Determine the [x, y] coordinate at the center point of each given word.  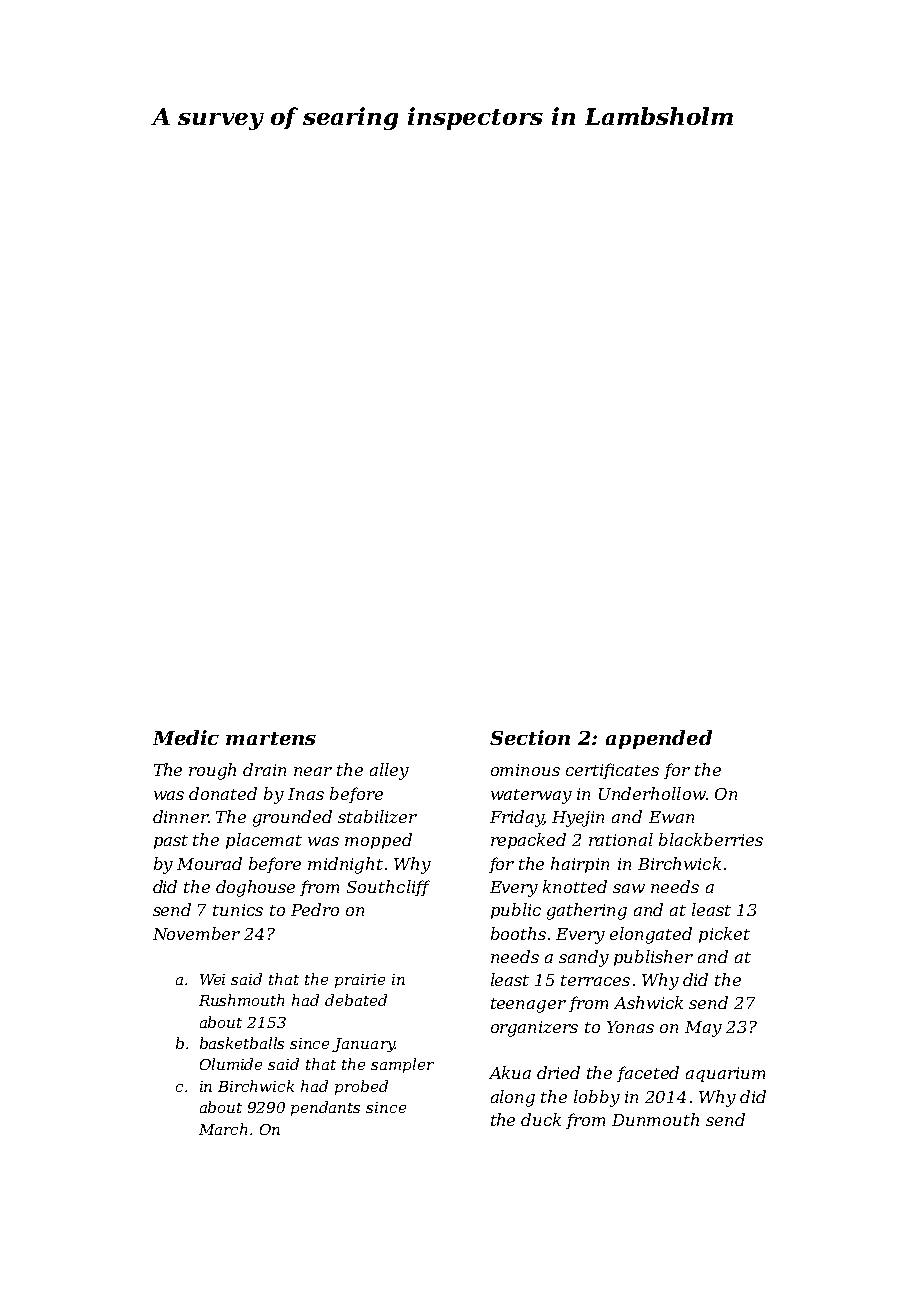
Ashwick [648, 1002]
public [516, 911]
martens [271, 738]
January [363, 1045]
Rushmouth [241, 1000]
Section [530, 737]
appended [659, 739]
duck [541, 1119]
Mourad [209, 863]
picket [724, 935]
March [223, 1129]
